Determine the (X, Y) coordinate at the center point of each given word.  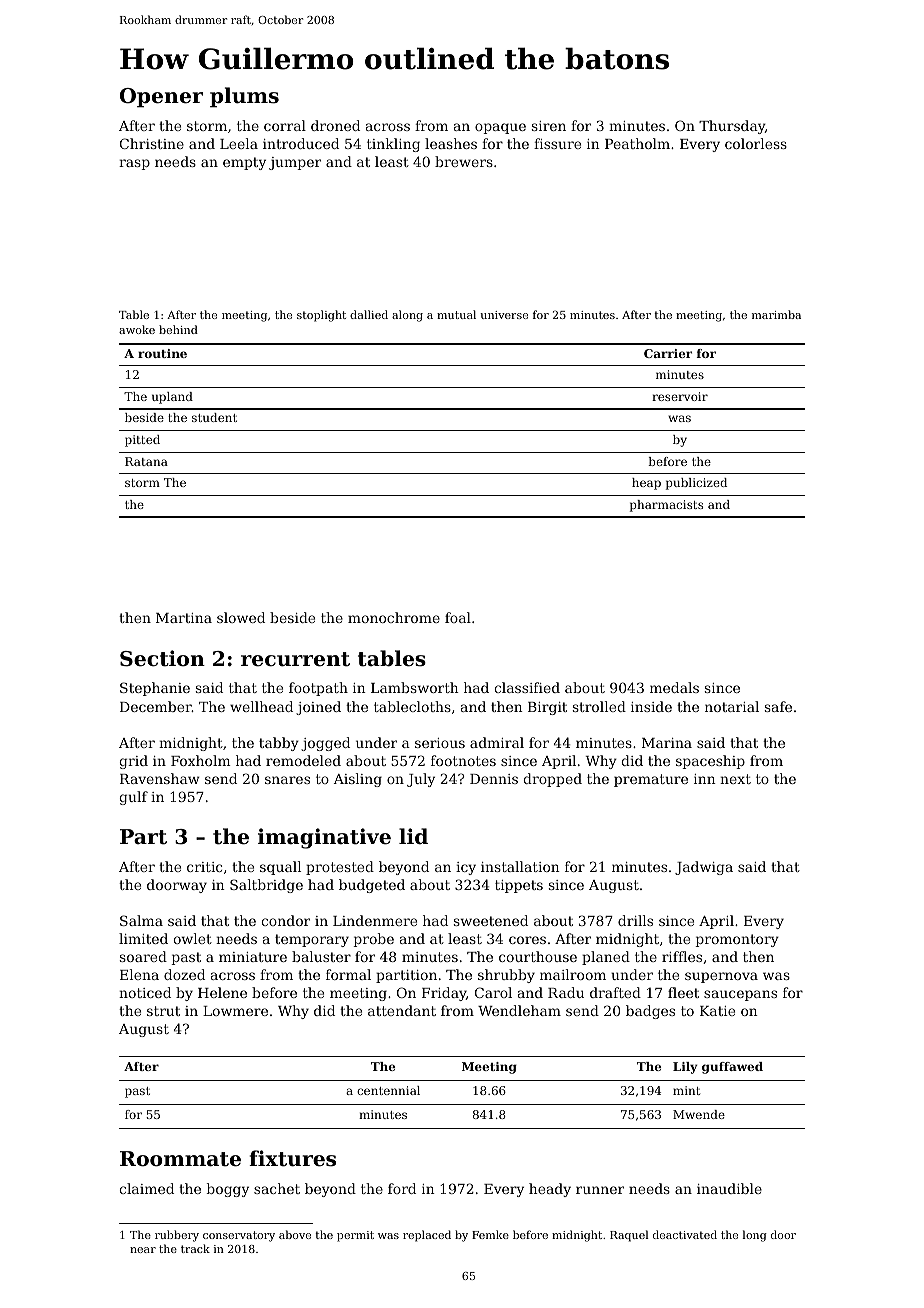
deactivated (685, 1234)
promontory (737, 940)
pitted (142, 441)
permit (355, 1236)
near (143, 1250)
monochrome (394, 617)
